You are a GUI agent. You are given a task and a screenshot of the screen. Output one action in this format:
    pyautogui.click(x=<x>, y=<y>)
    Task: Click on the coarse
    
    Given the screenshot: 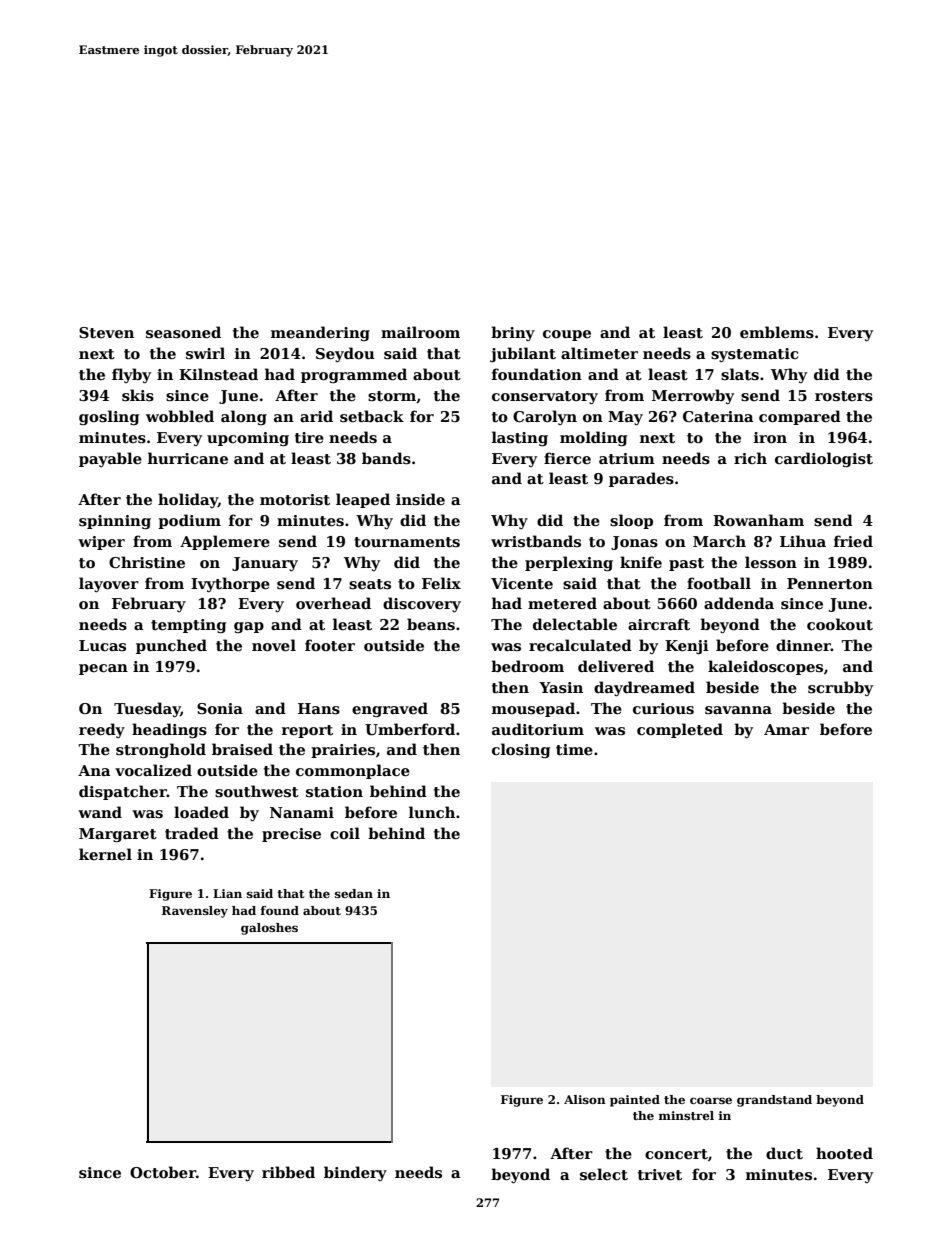 What is the action you would take?
    pyautogui.click(x=711, y=1100)
